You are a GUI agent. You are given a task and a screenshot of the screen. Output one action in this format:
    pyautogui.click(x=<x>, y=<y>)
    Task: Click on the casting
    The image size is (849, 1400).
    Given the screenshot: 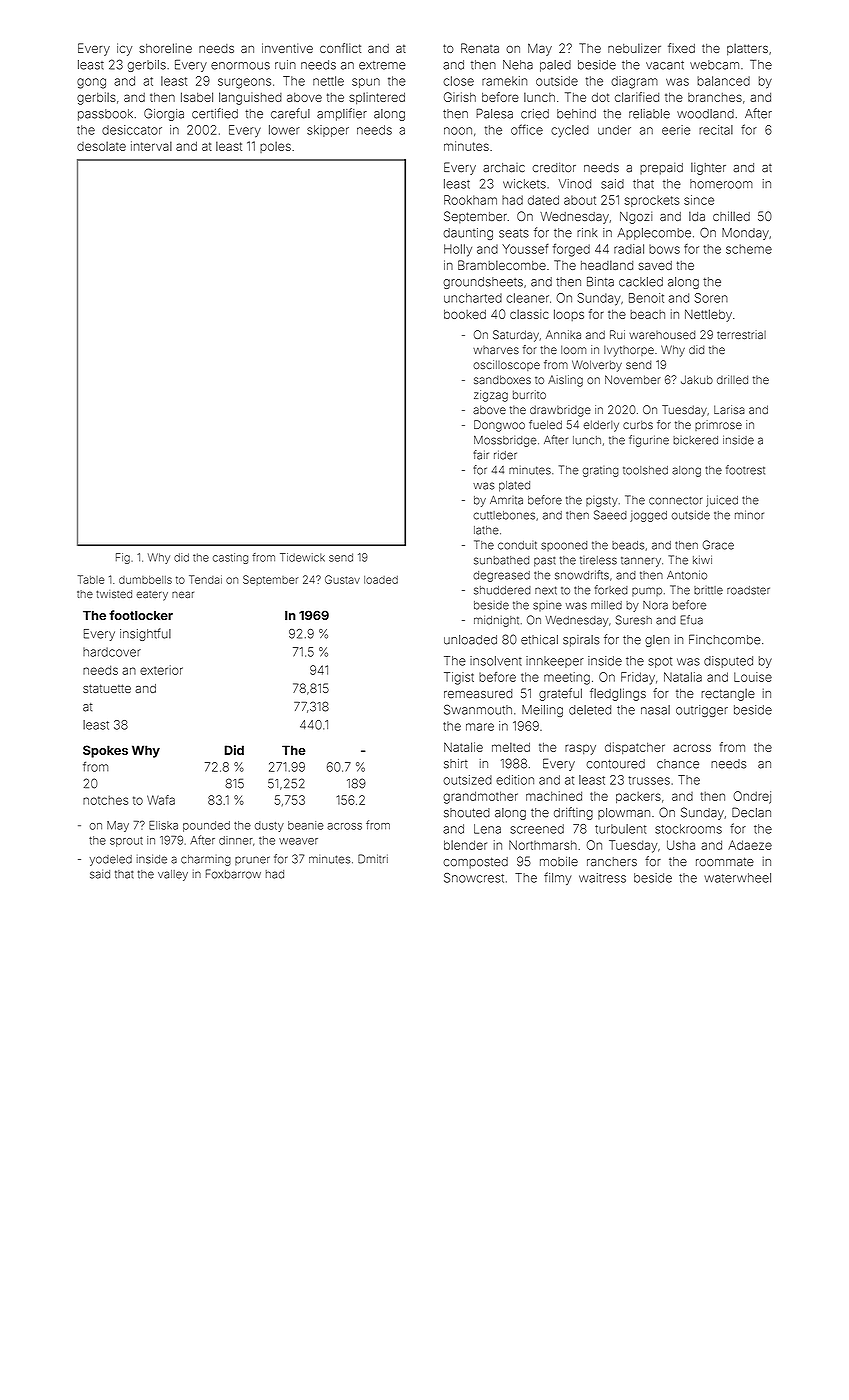 What is the action you would take?
    pyautogui.click(x=230, y=558)
